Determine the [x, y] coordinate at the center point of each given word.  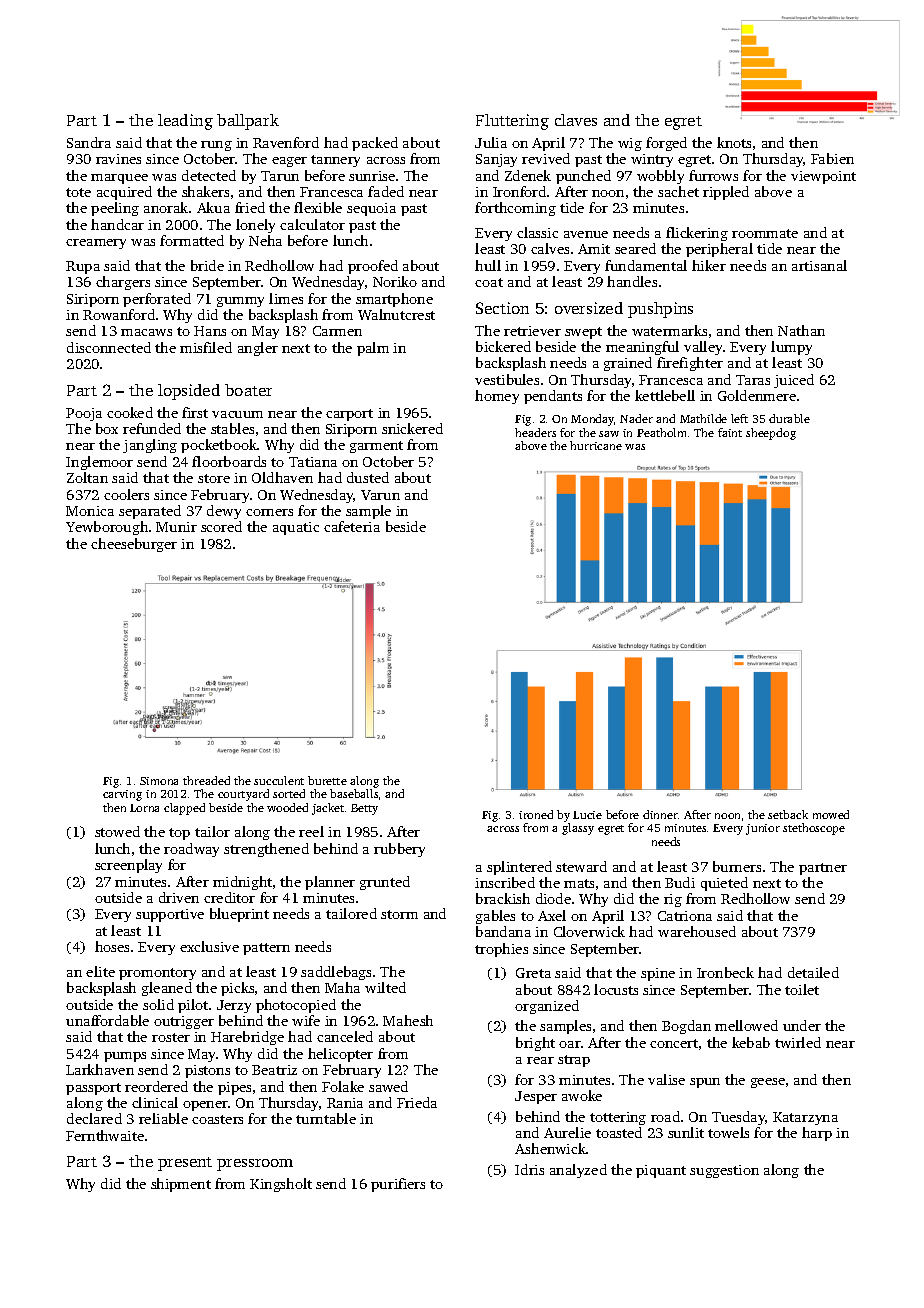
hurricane [596, 445]
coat [489, 282]
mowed [831, 814]
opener [205, 1106]
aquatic [296, 528]
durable [789, 418]
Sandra [89, 142]
